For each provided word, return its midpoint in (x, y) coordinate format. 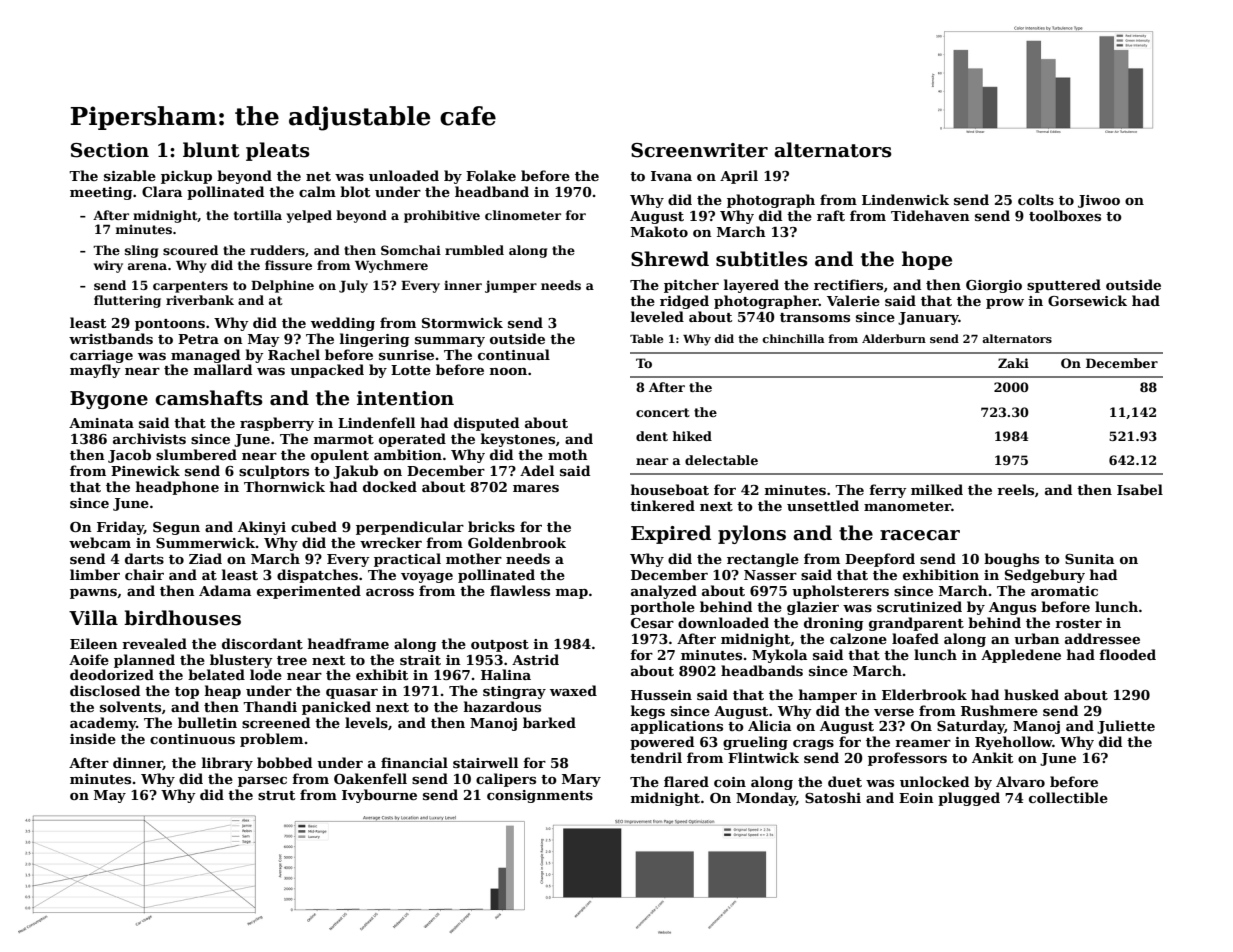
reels (1015, 489)
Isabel (1140, 489)
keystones (518, 440)
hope (927, 260)
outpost (500, 646)
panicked (336, 708)
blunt (211, 150)
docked (390, 486)
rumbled (474, 250)
